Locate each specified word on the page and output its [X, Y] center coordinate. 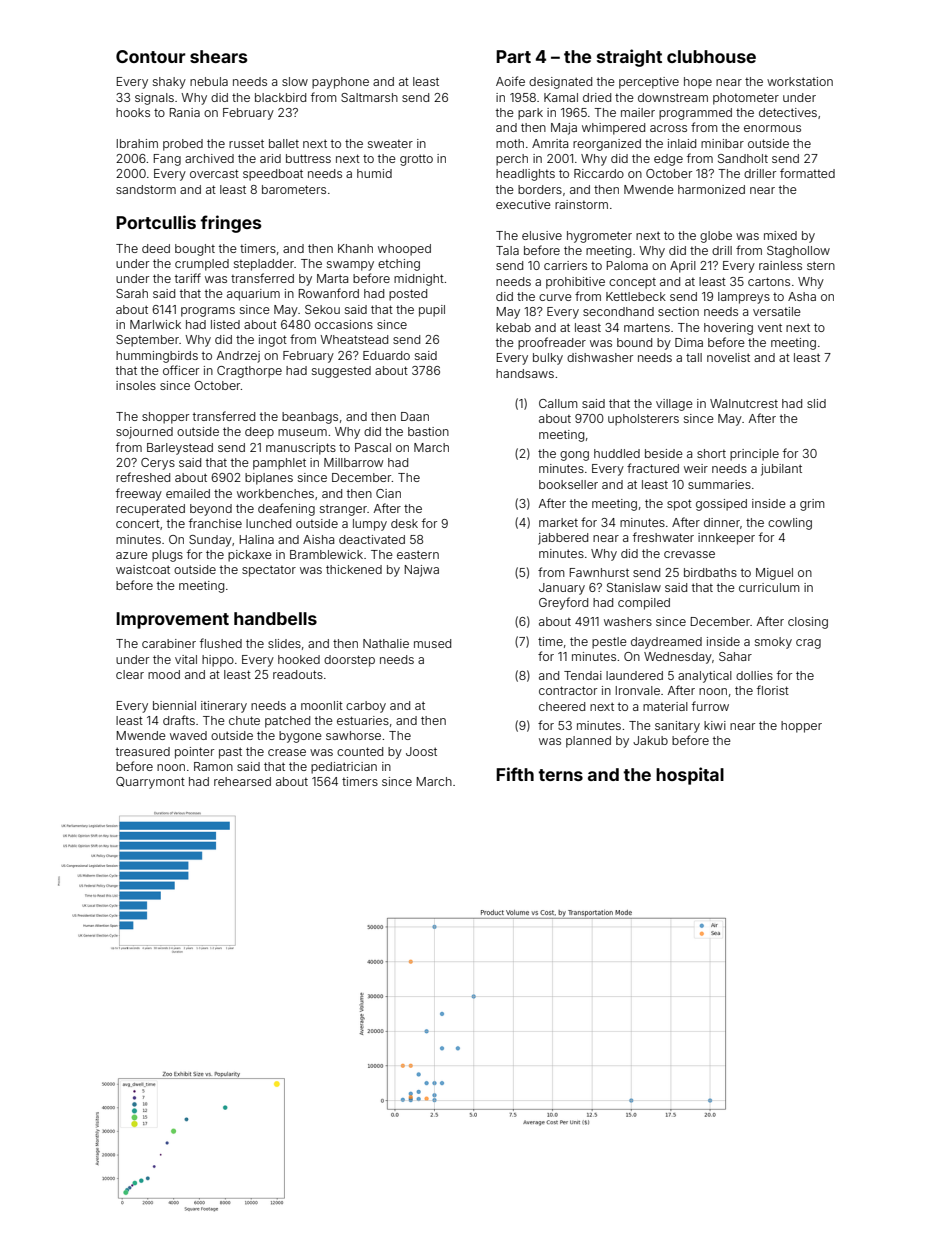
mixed [780, 235]
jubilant [781, 470]
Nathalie [386, 643]
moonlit [322, 705]
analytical [705, 677]
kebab [513, 327]
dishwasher [600, 357]
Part [513, 56]
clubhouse [711, 56]
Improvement [172, 620]
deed [156, 248]
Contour [151, 56]
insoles [136, 385]
